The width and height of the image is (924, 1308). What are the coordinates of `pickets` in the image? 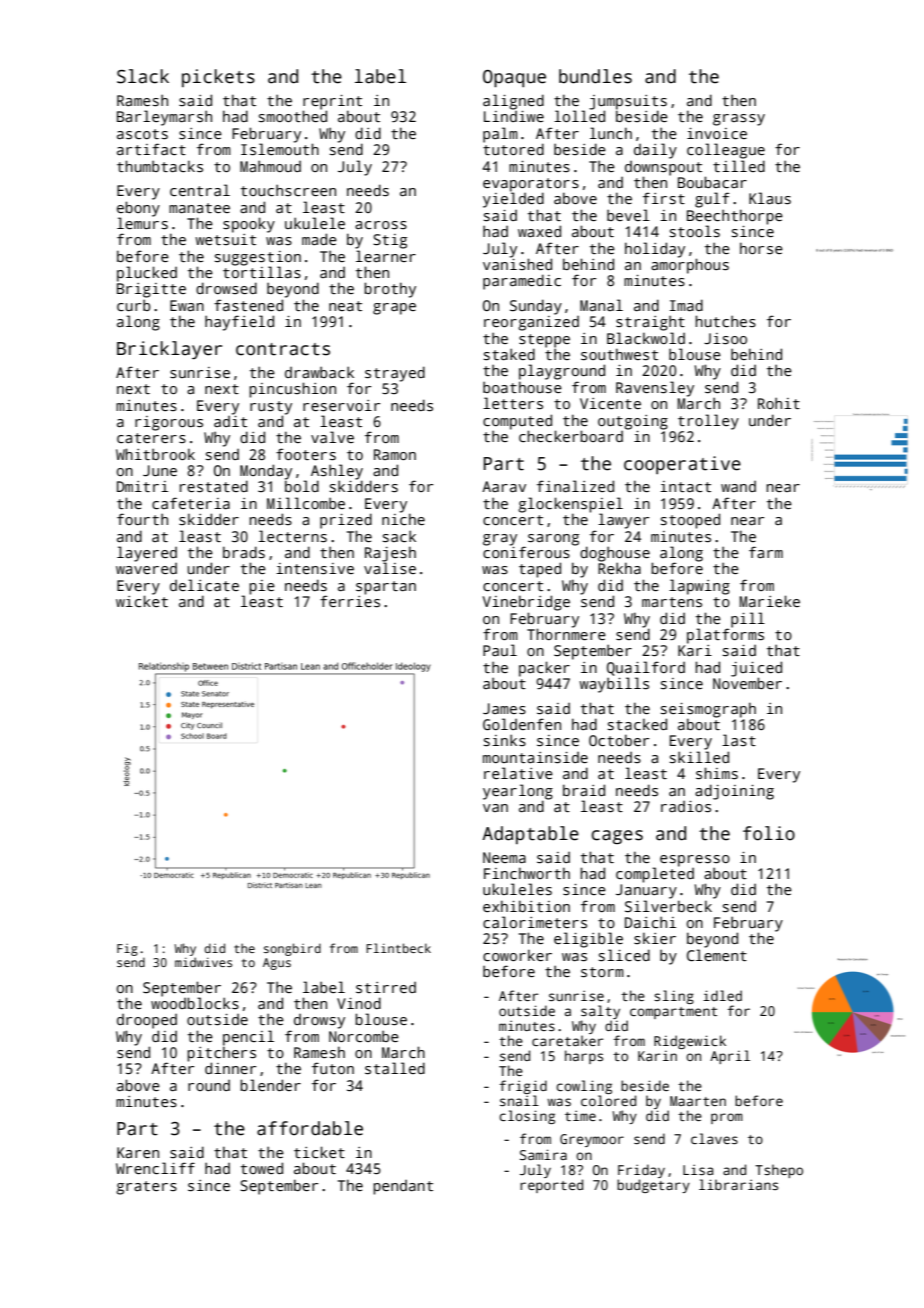 It's located at (218, 78).
